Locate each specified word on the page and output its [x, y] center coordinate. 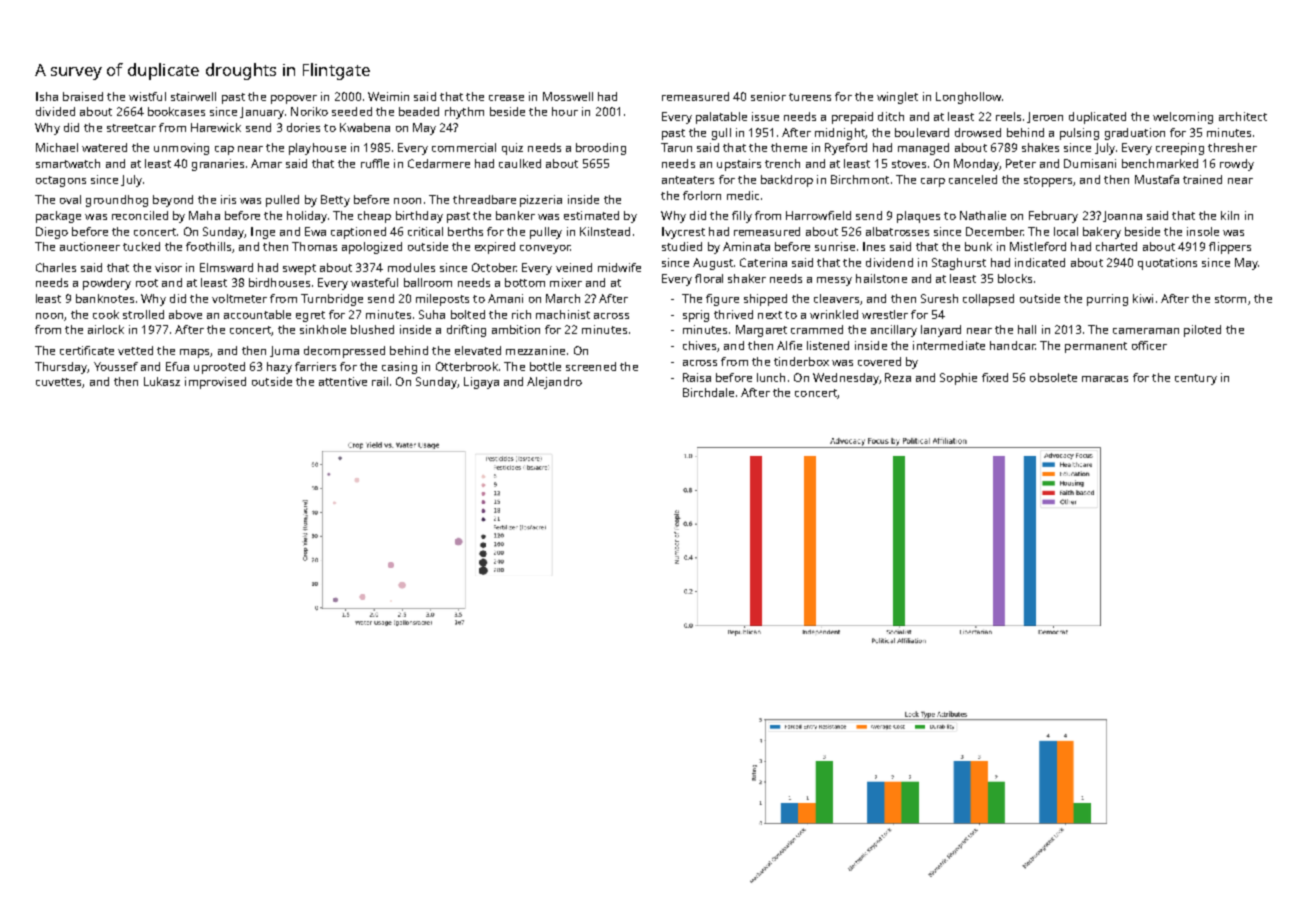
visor [168, 267]
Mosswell [568, 96]
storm [1230, 299]
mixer [566, 282]
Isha [47, 96]
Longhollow [968, 98]
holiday [307, 217]
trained [1202, 179]
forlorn [702, 195]
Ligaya [481, 383]
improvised [215, 383]
